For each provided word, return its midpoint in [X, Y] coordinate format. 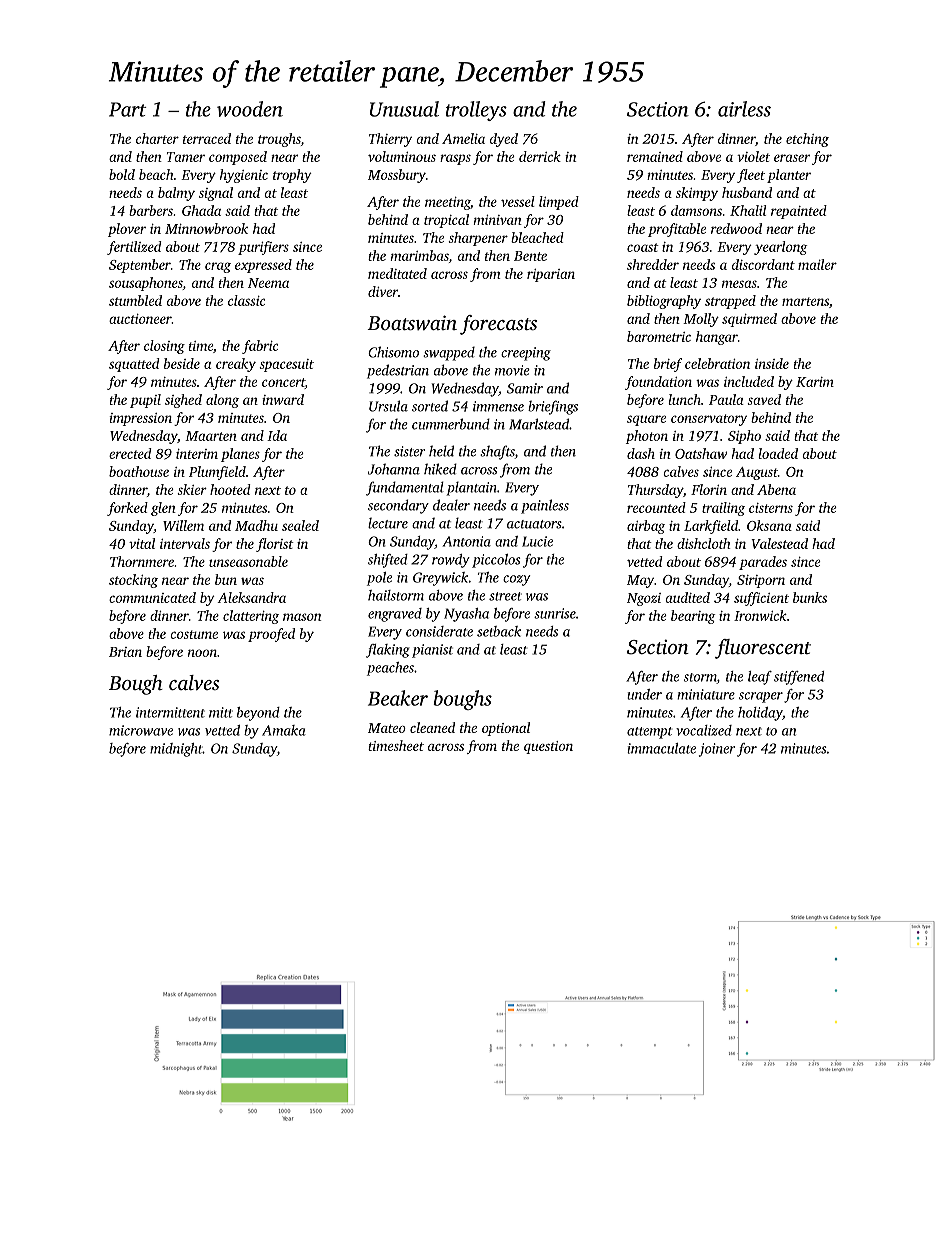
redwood [736, 228]
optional [506, 729]
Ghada [201, 210]
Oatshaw [701, 453]
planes [240, 455]
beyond [258, 714]
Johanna [394, 469]
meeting [447, 203]
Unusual [404, 109]
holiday [760, 714]
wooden [250, 109]
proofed [271, 635]
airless [744, 109]
